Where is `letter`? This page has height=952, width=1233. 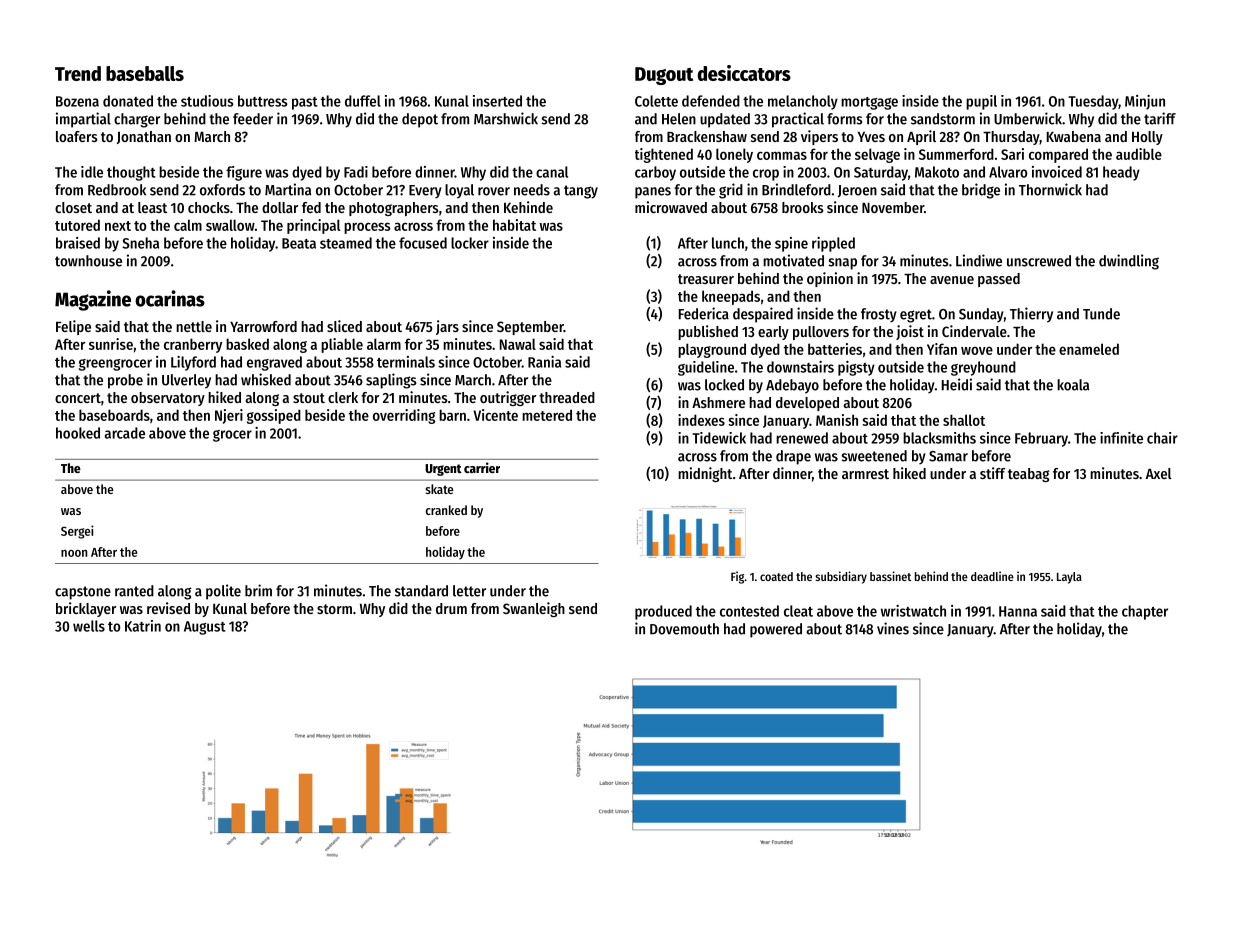
letter is located at coordinates (469, 591).
